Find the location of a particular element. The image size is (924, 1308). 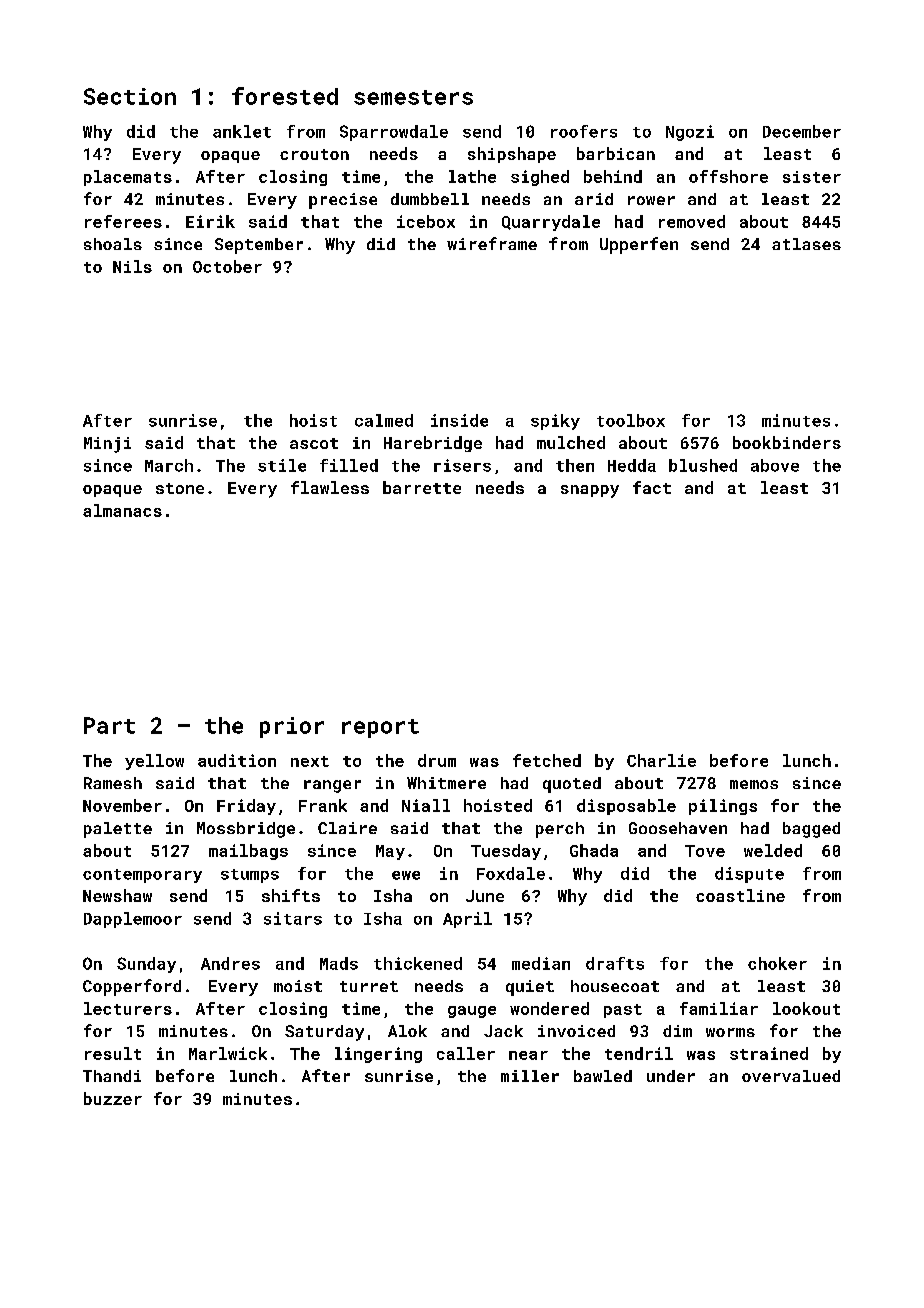

spiky is located at coordinates (555, 422).
